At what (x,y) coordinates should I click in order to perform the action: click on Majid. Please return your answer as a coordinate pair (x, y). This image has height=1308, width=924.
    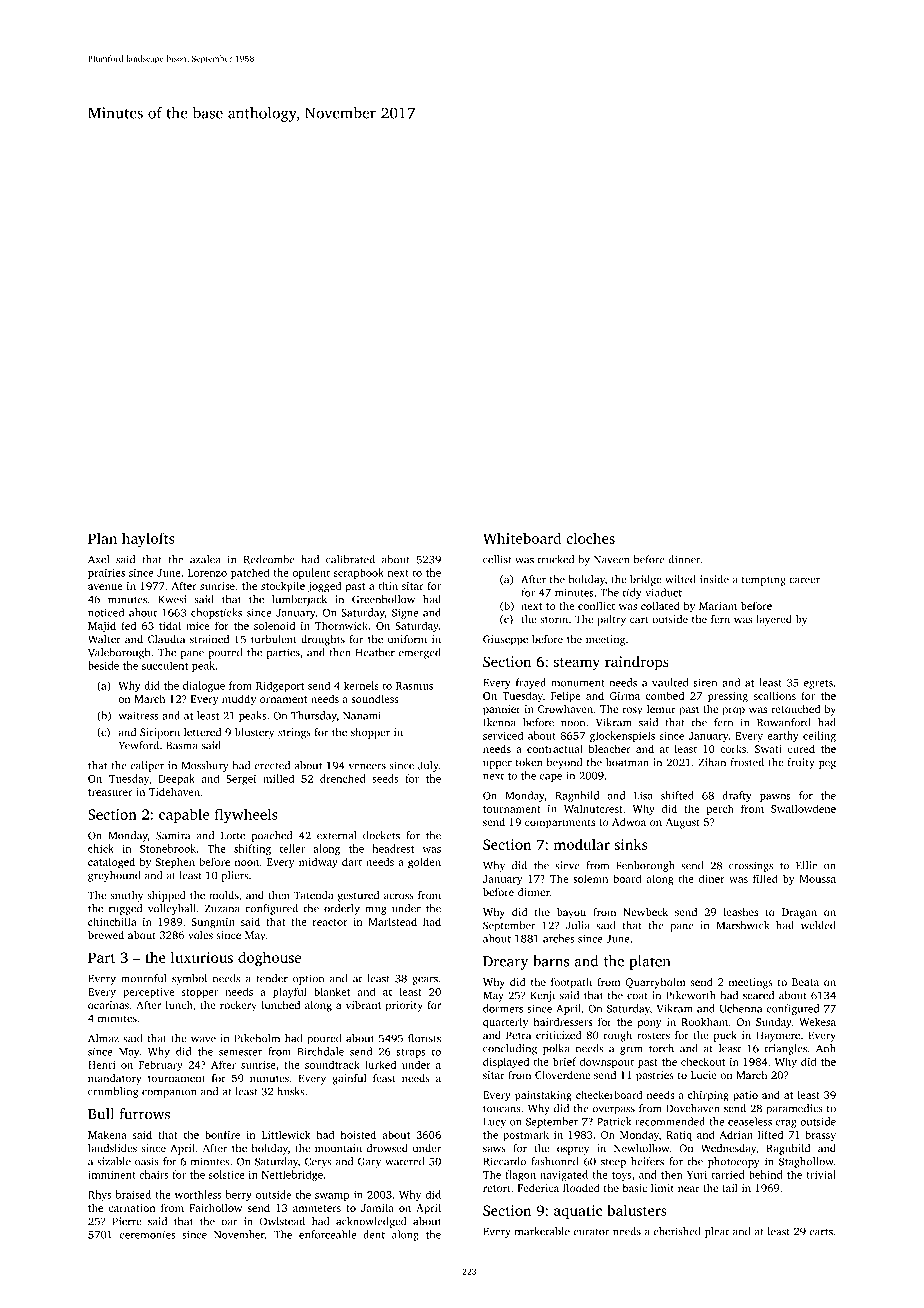
    Looking at the image, I should click on (102, 627).
